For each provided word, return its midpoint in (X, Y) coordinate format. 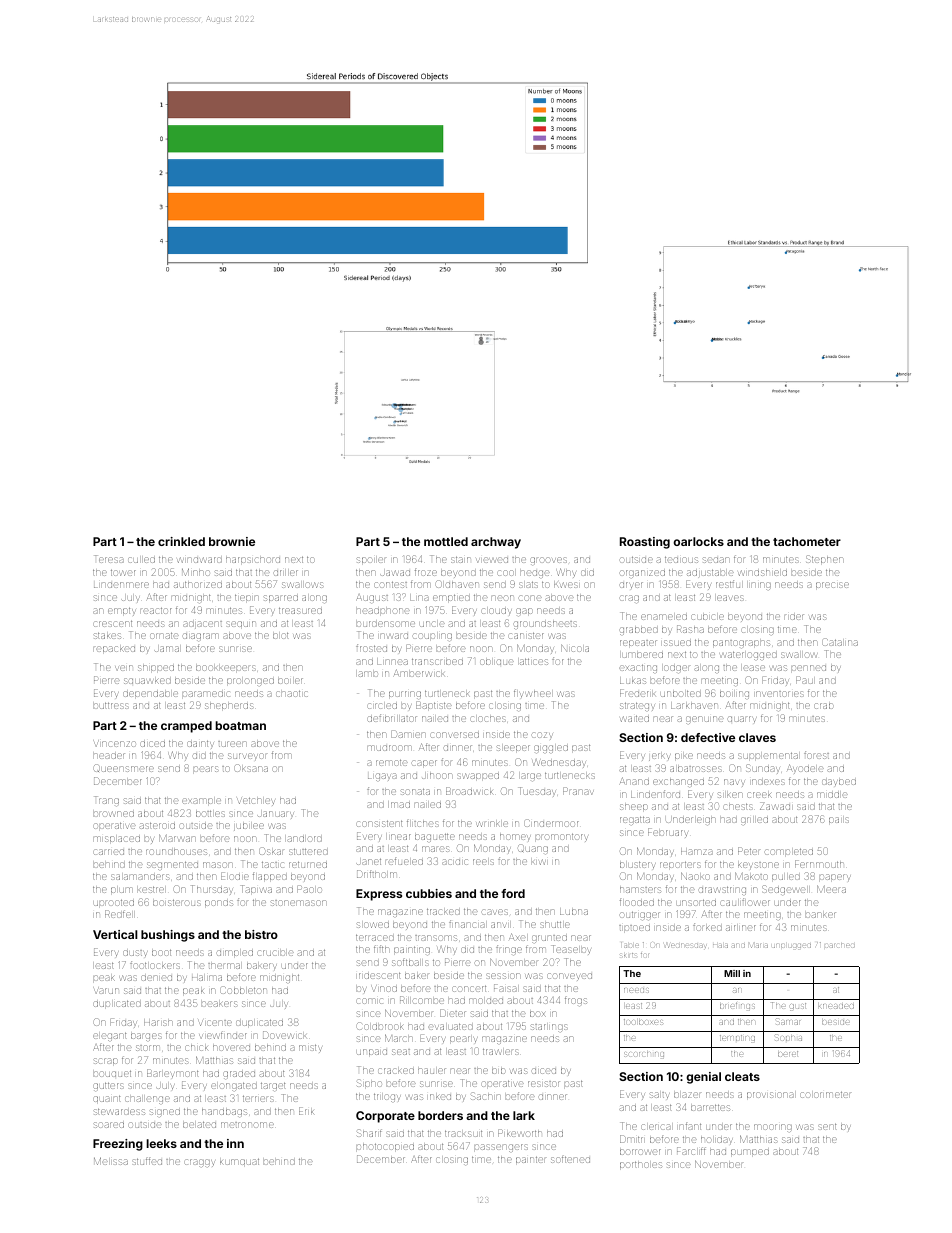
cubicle (707, 617)
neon (503, 598)
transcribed (437, 661)
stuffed (147, 1161)
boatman (240, 725)
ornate (164, 635)
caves (495, 912)
